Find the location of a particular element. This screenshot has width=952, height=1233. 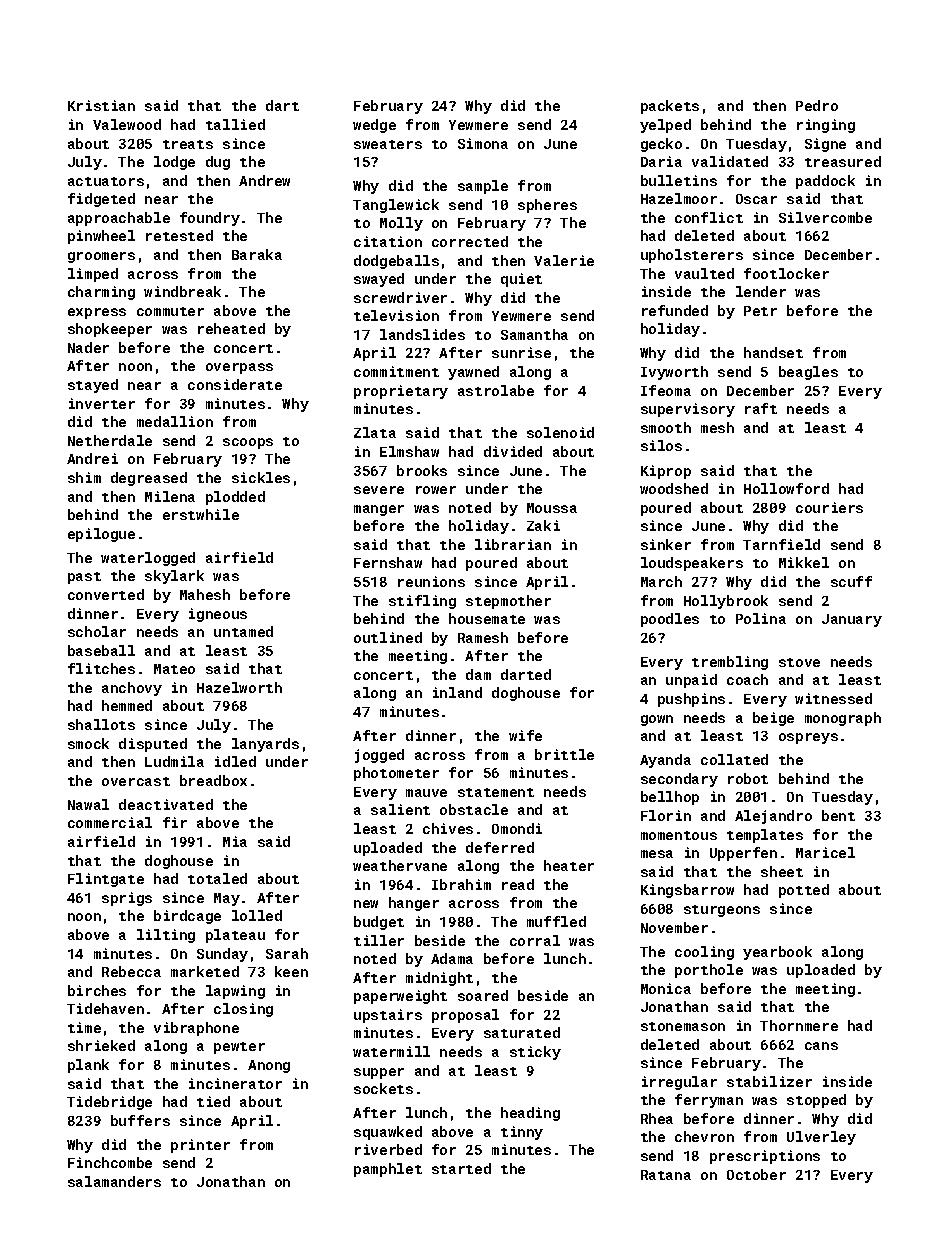

Fernshaw is located at coordinates (388, 562).
